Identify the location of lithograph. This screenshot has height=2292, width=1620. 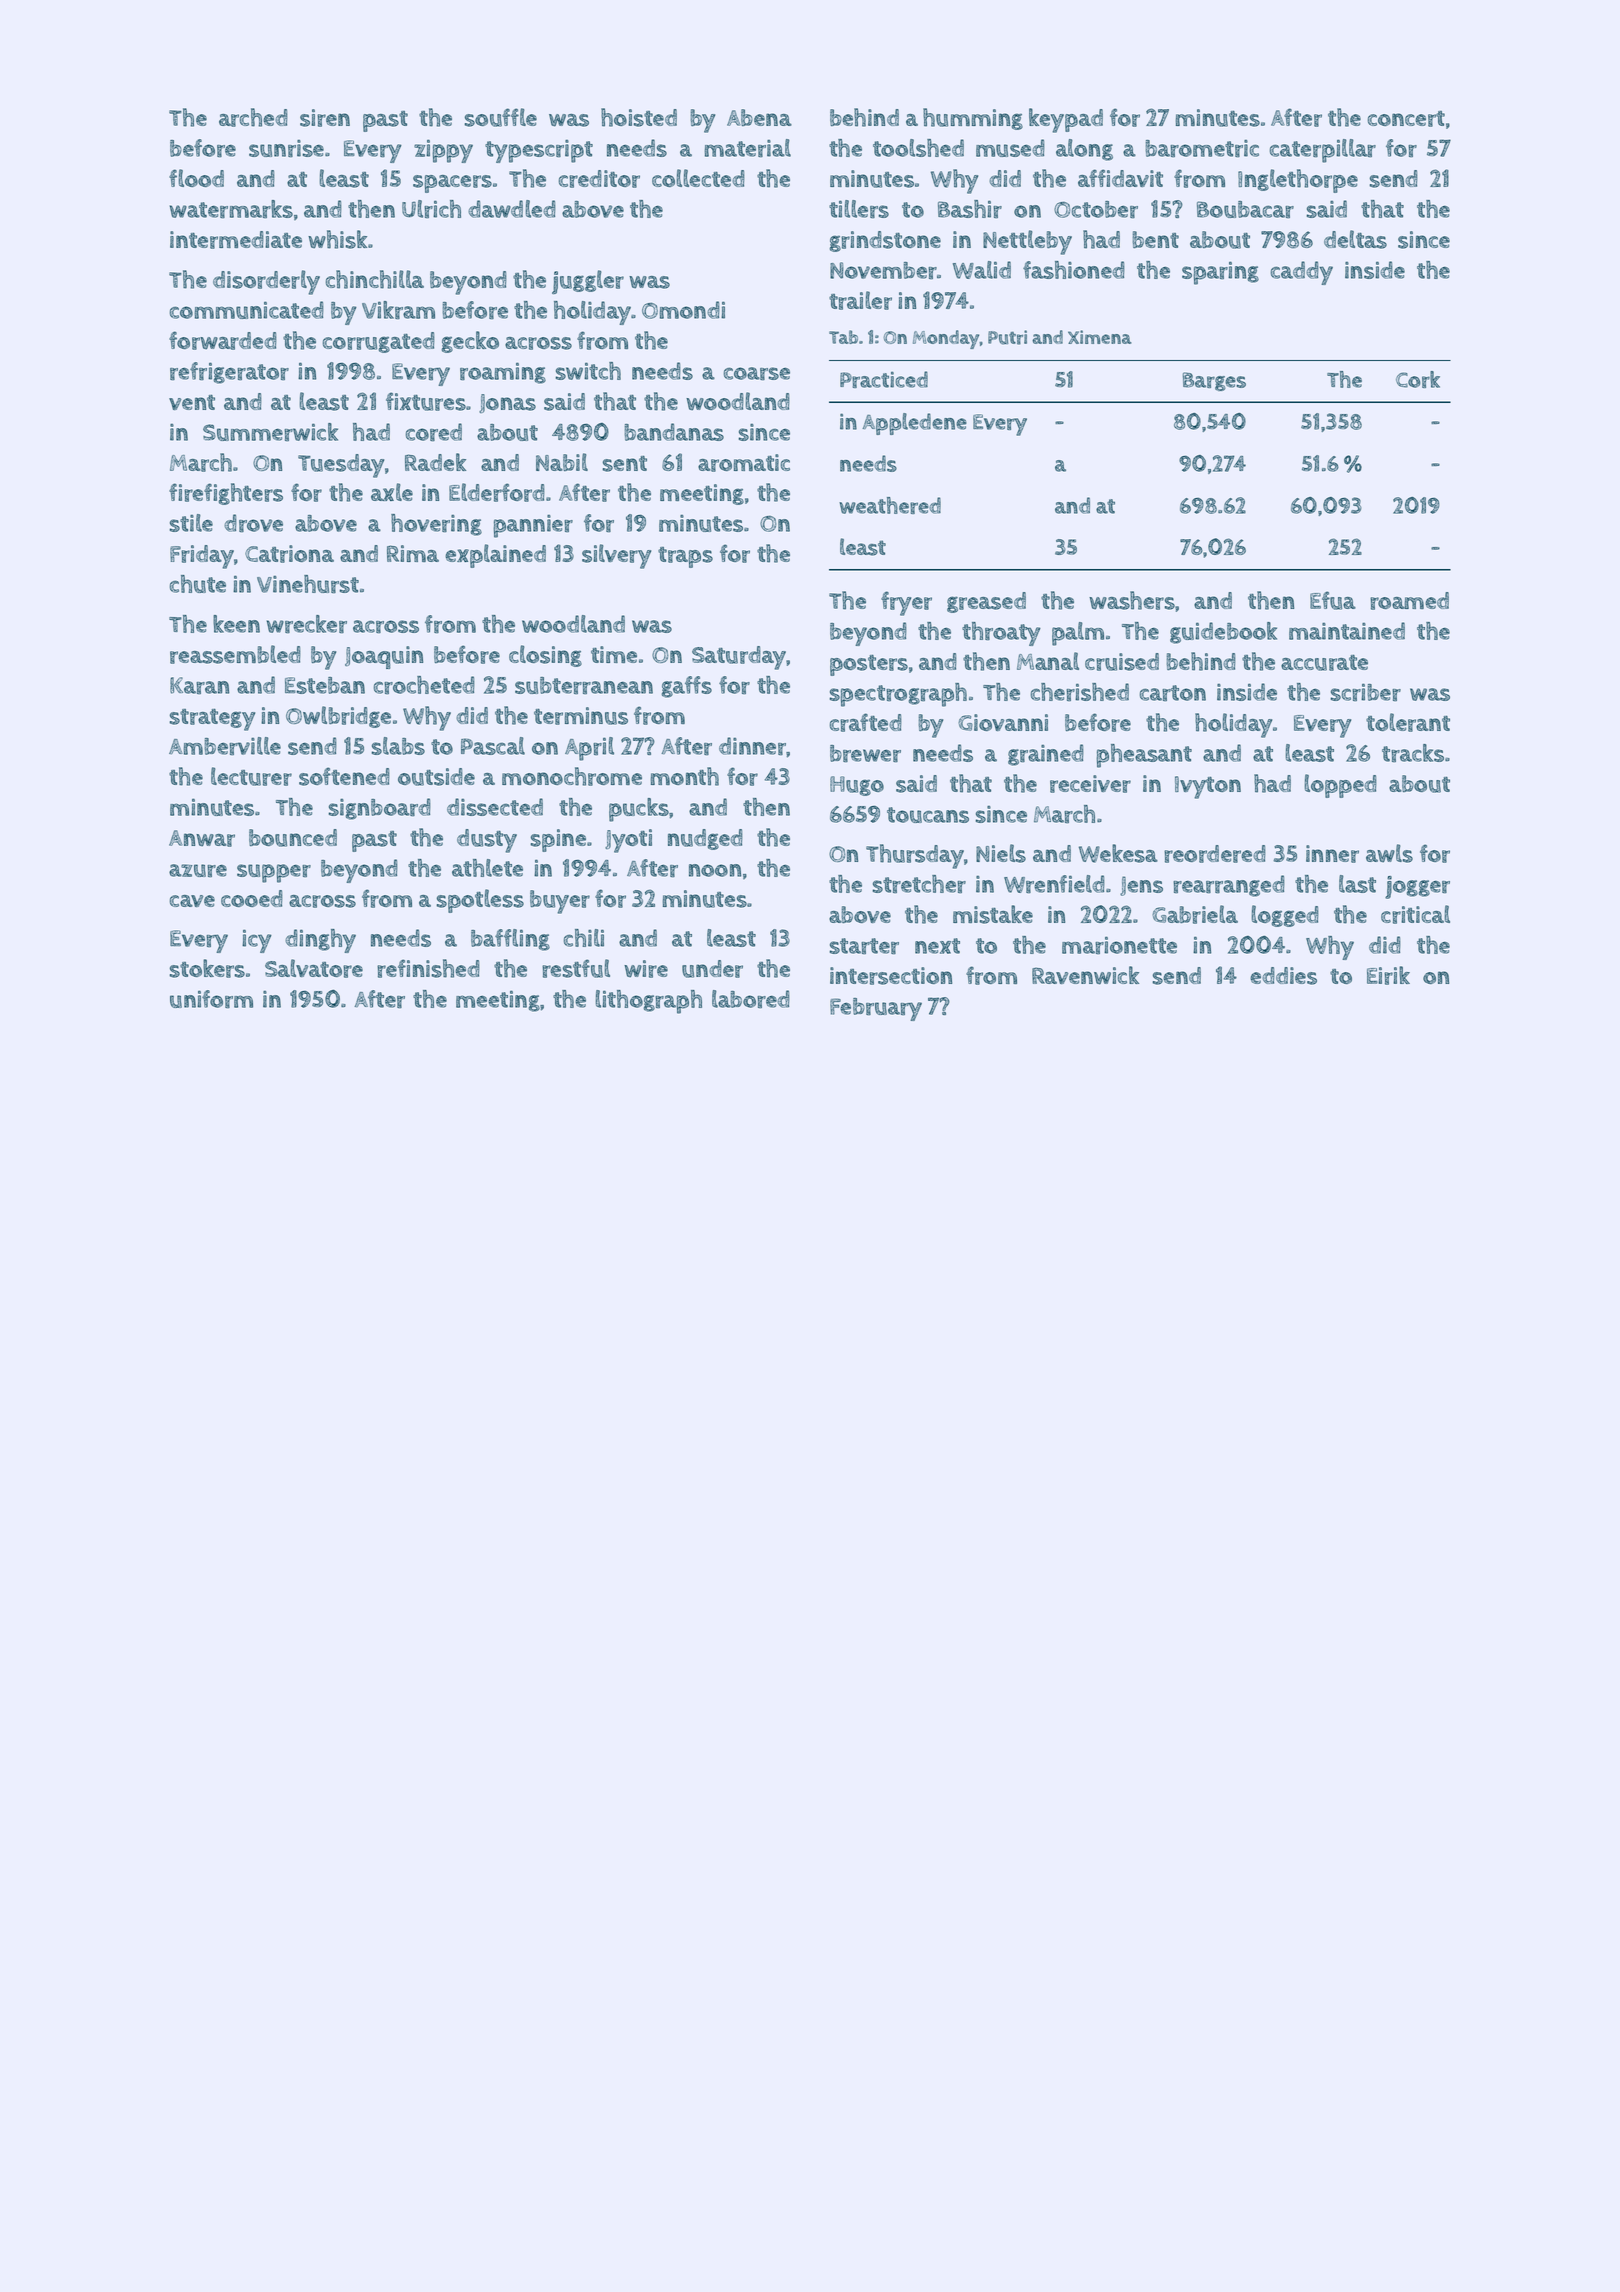
(649, 1002).
